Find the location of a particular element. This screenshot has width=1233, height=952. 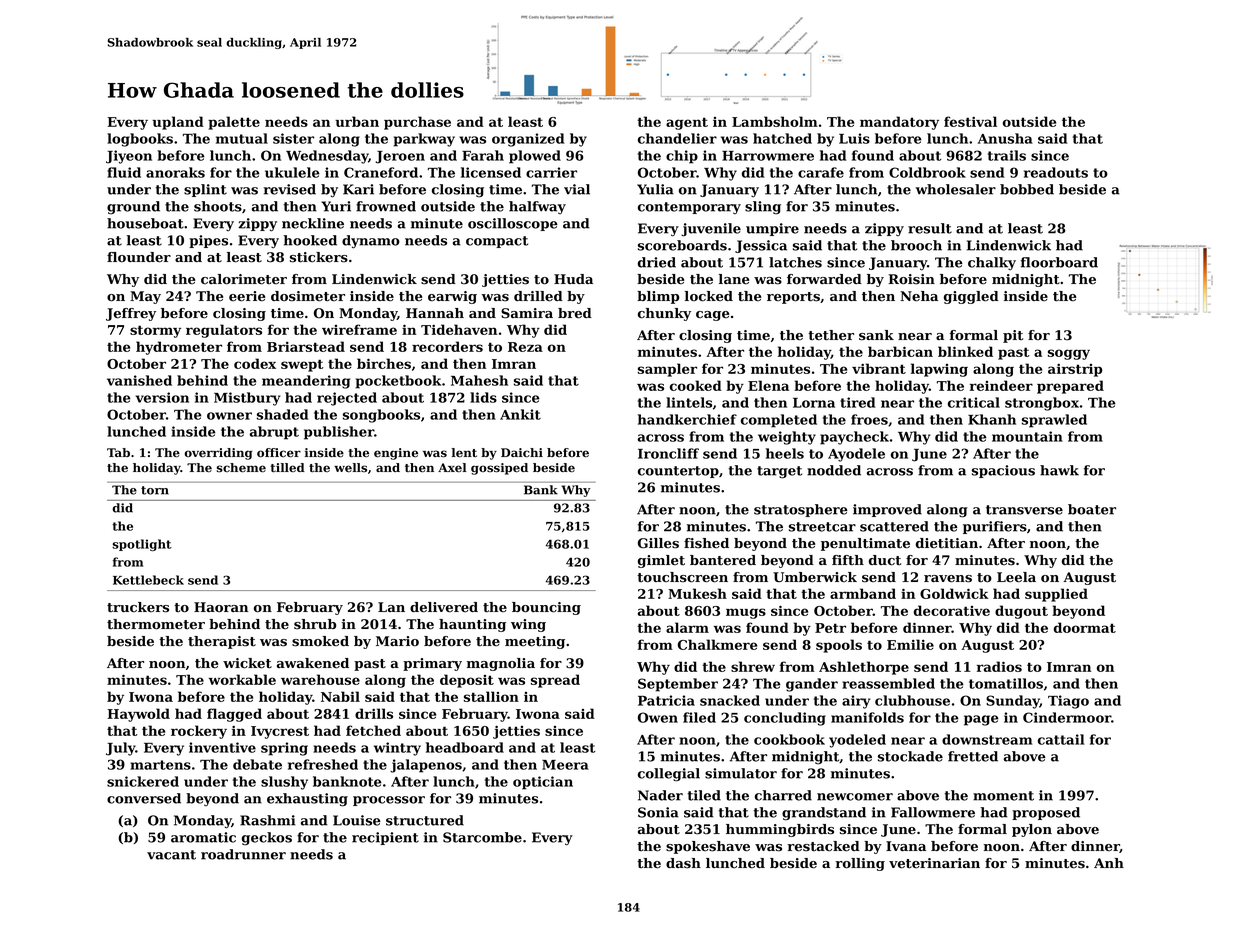

bouncing is located at coordinates (546, 608).
